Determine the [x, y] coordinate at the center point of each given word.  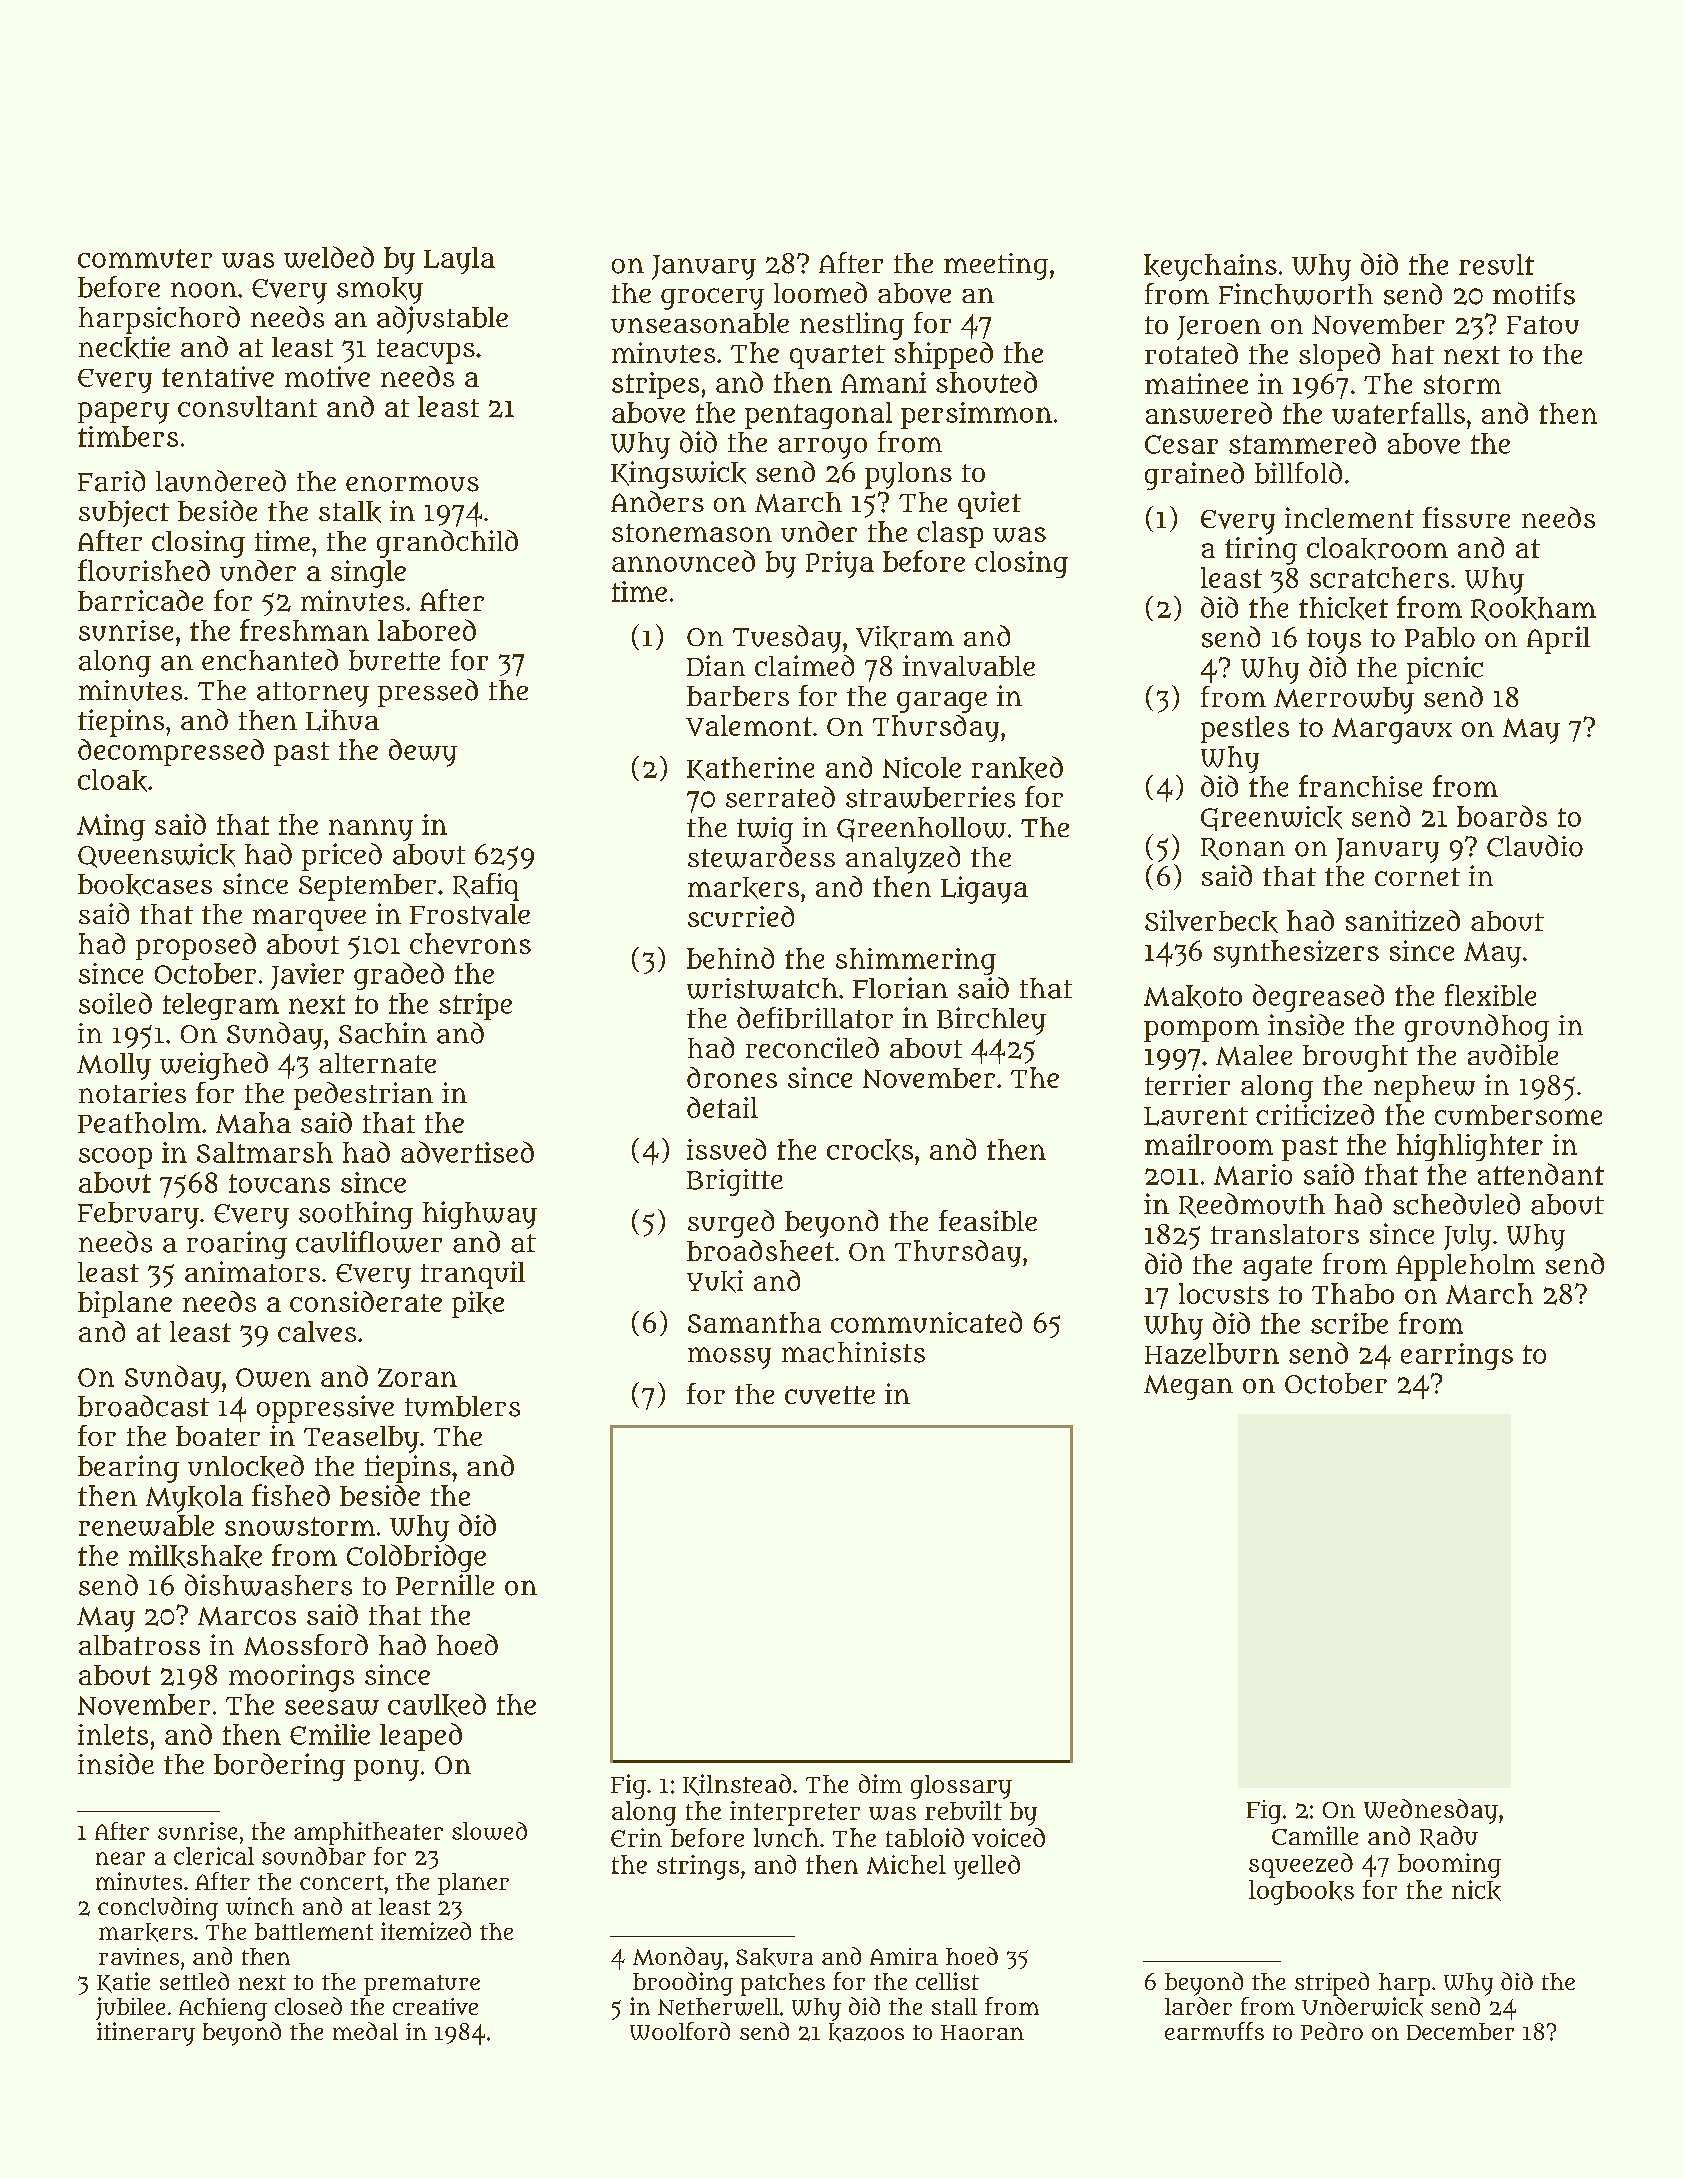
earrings [1457, 1356]
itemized [426, 1931]
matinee [1196, 383]
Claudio [1535, 846]
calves [317, 1331]
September [367, 887]
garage [942, 702]
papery [123, 413]
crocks [870, 1150]
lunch [786, 1837]
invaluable [969, 666]
